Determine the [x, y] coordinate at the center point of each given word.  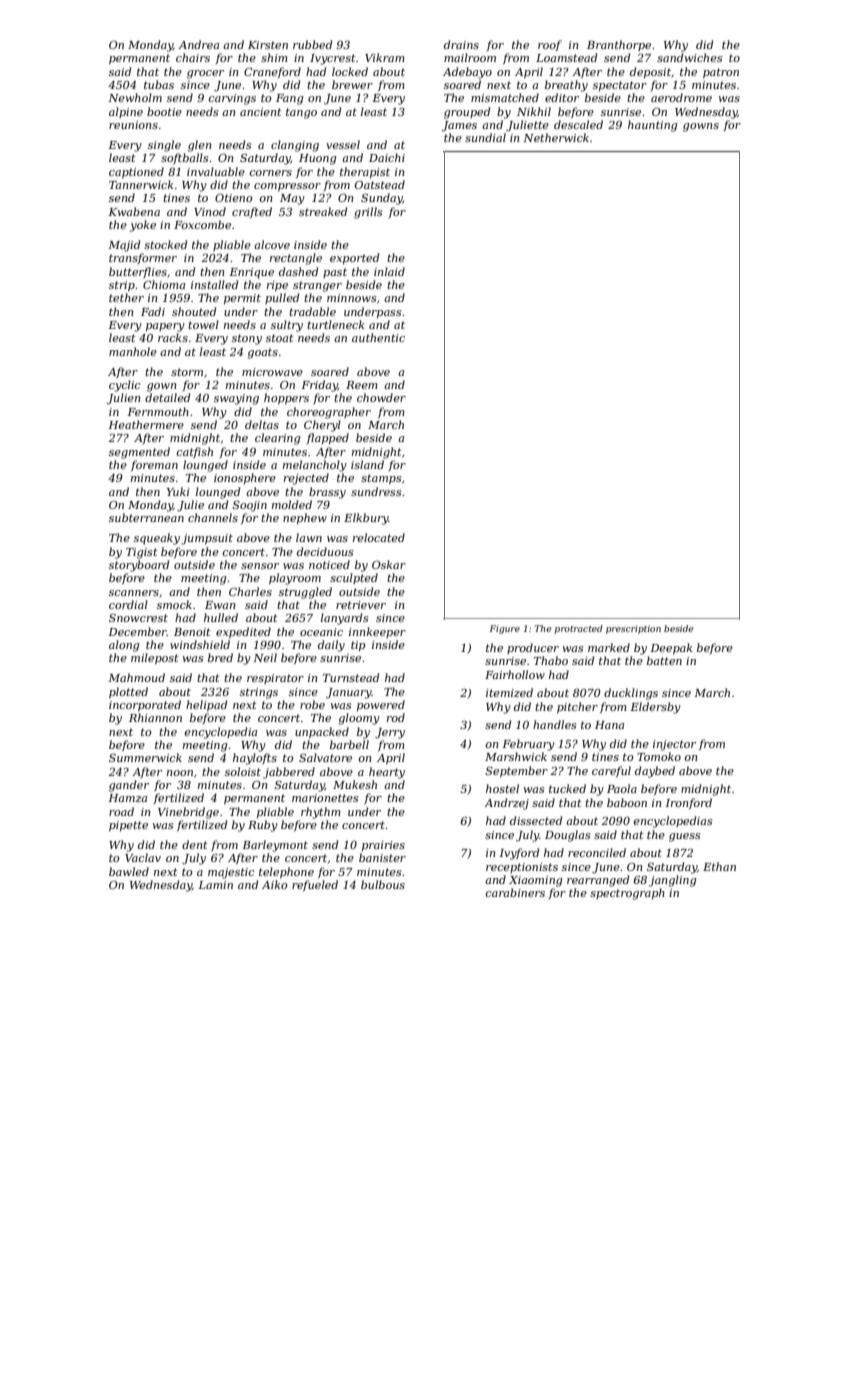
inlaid [389, 271]
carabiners [515, 892]
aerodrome [681, 97]
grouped [467, 113]
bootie [164, 111]
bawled [129, 871]
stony [247, 339]
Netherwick [556, 137]
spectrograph [627, 894]
